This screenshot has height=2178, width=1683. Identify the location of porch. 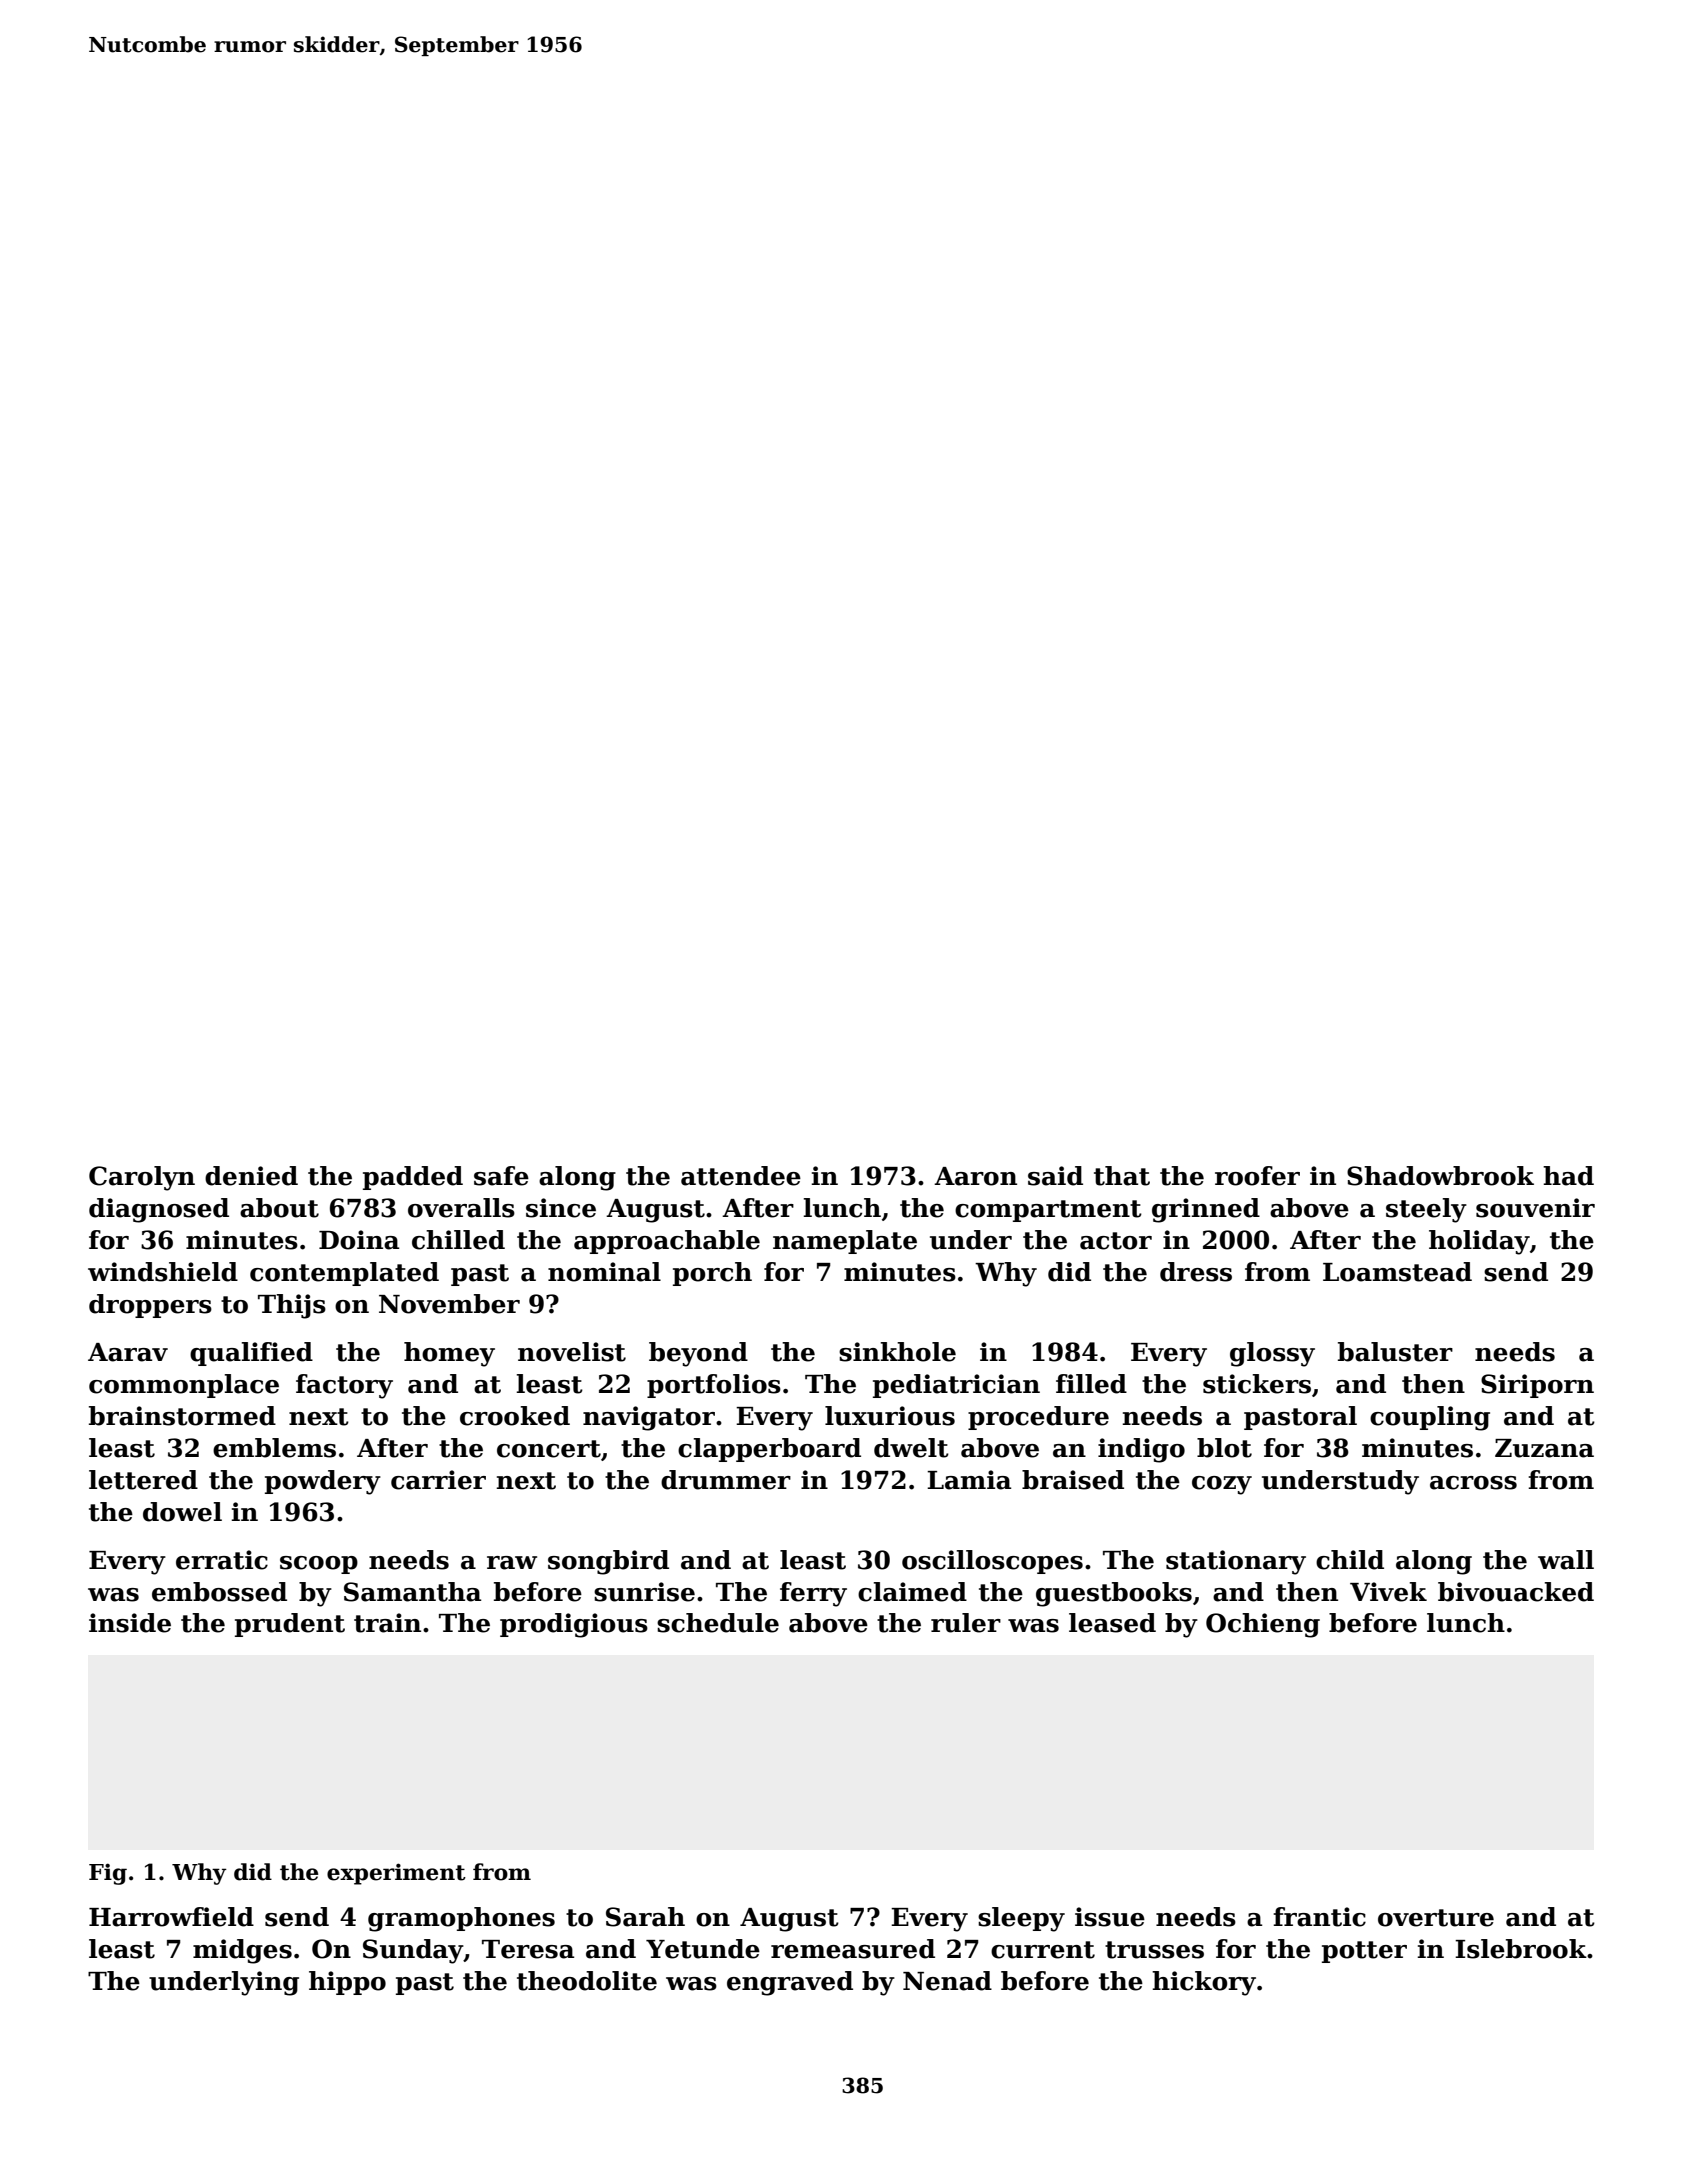
(712, 1274).
